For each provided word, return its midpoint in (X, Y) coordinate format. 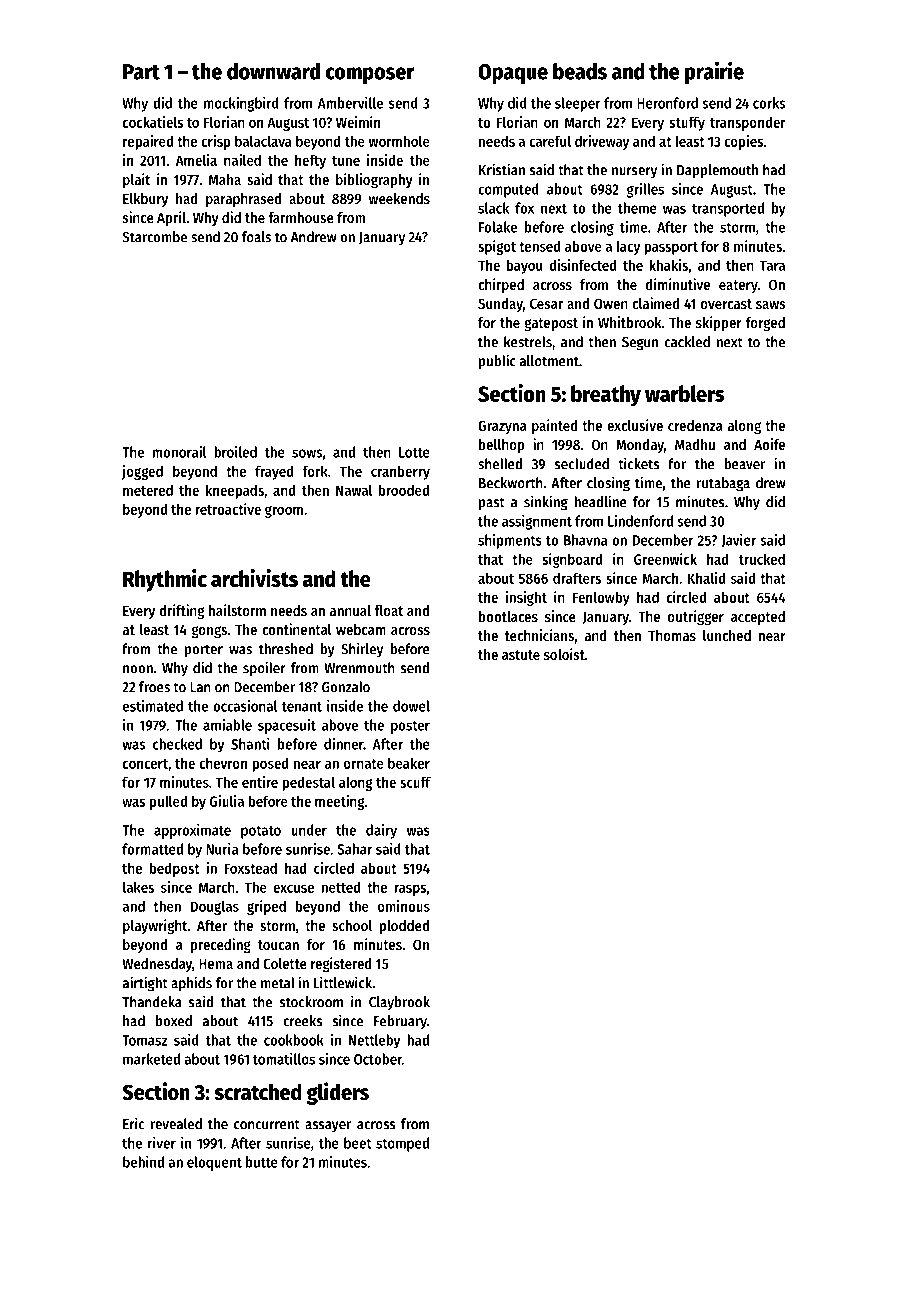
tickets (638, 463)
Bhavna (585, 540)
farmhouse (301, 217)
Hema (216, 964)
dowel (411, 706)
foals (256, 237)
